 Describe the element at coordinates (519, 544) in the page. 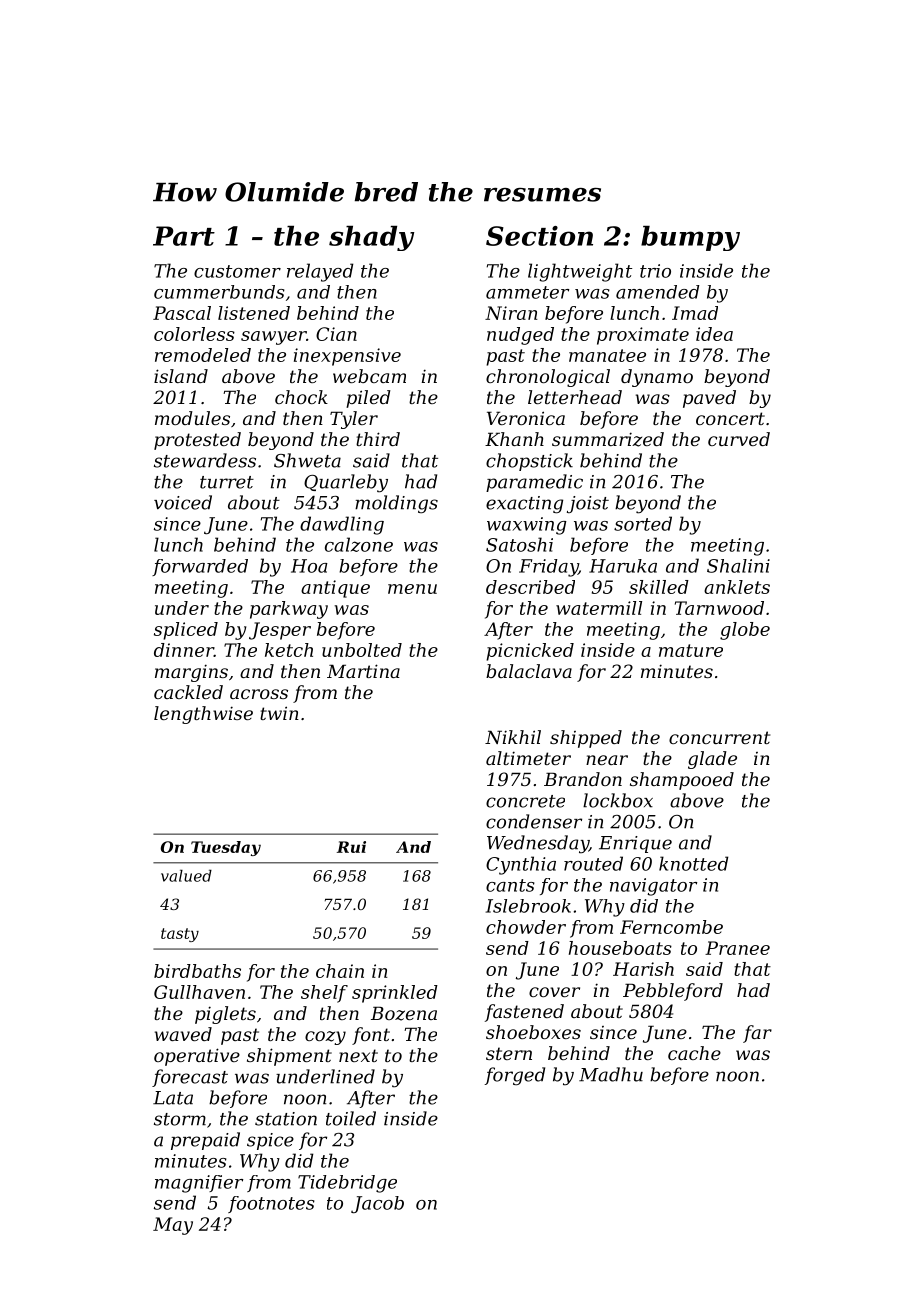

I see `Satoshi` at that location.
